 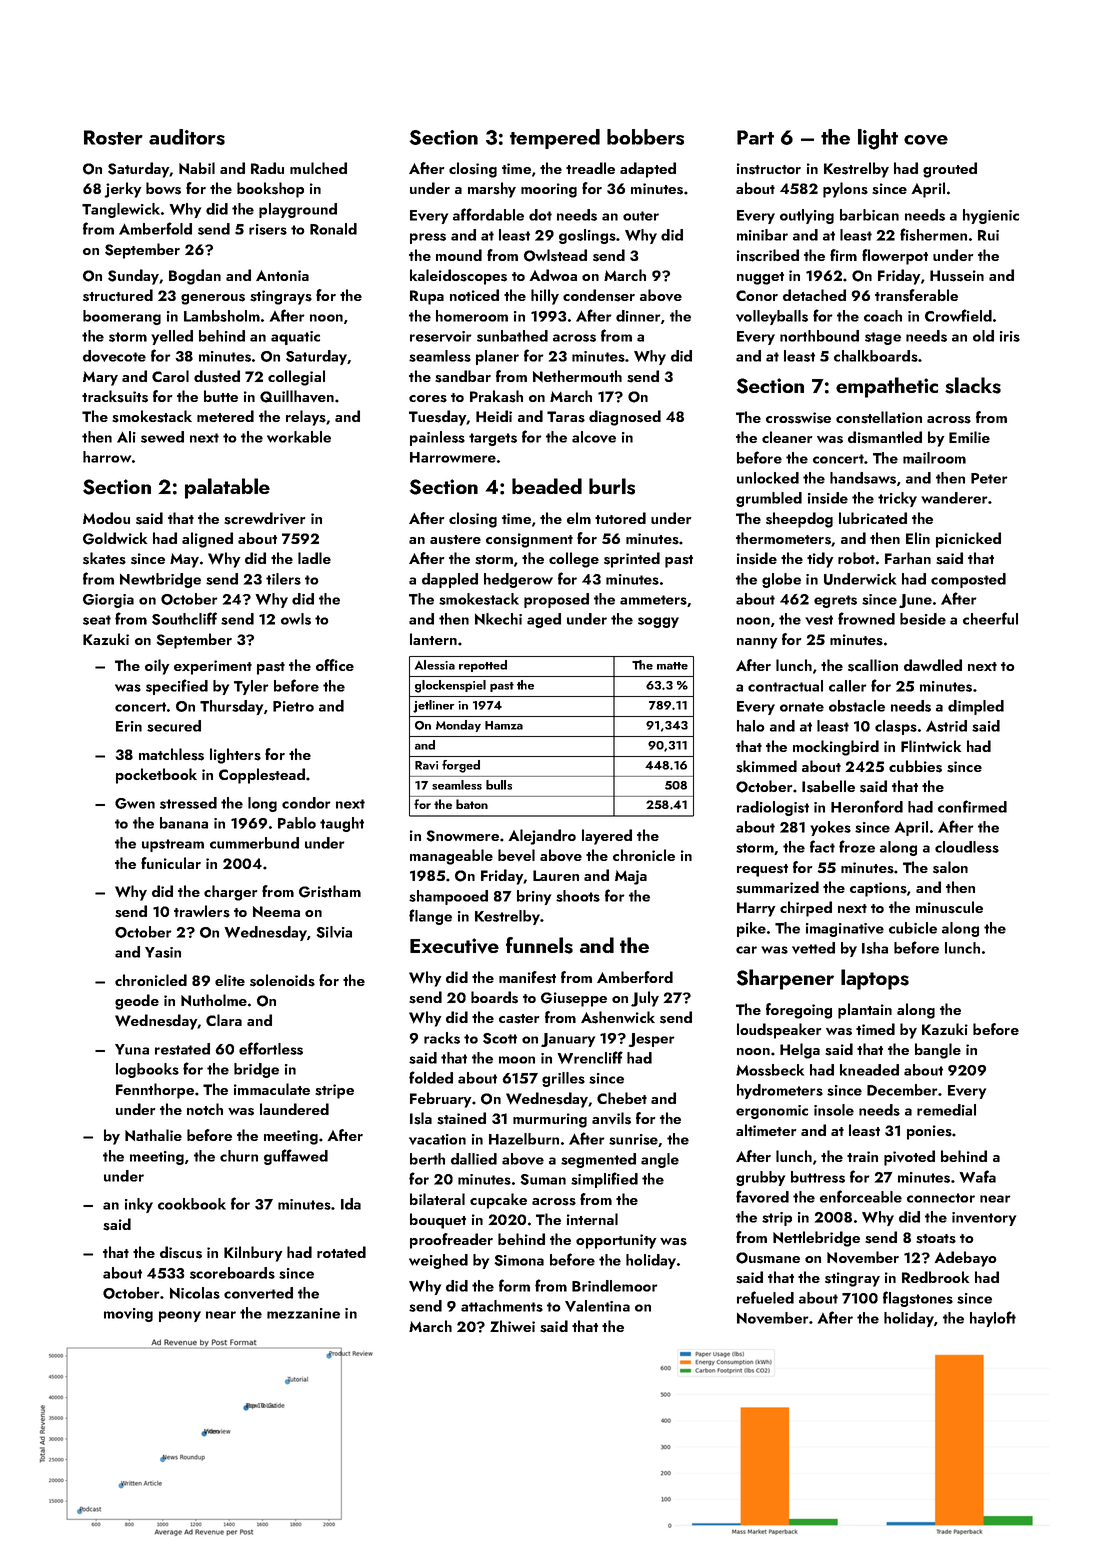 What do you see at coordinates (950, 170) in the screenshot?
I see `grouted` at bounding box center [950, 170].
